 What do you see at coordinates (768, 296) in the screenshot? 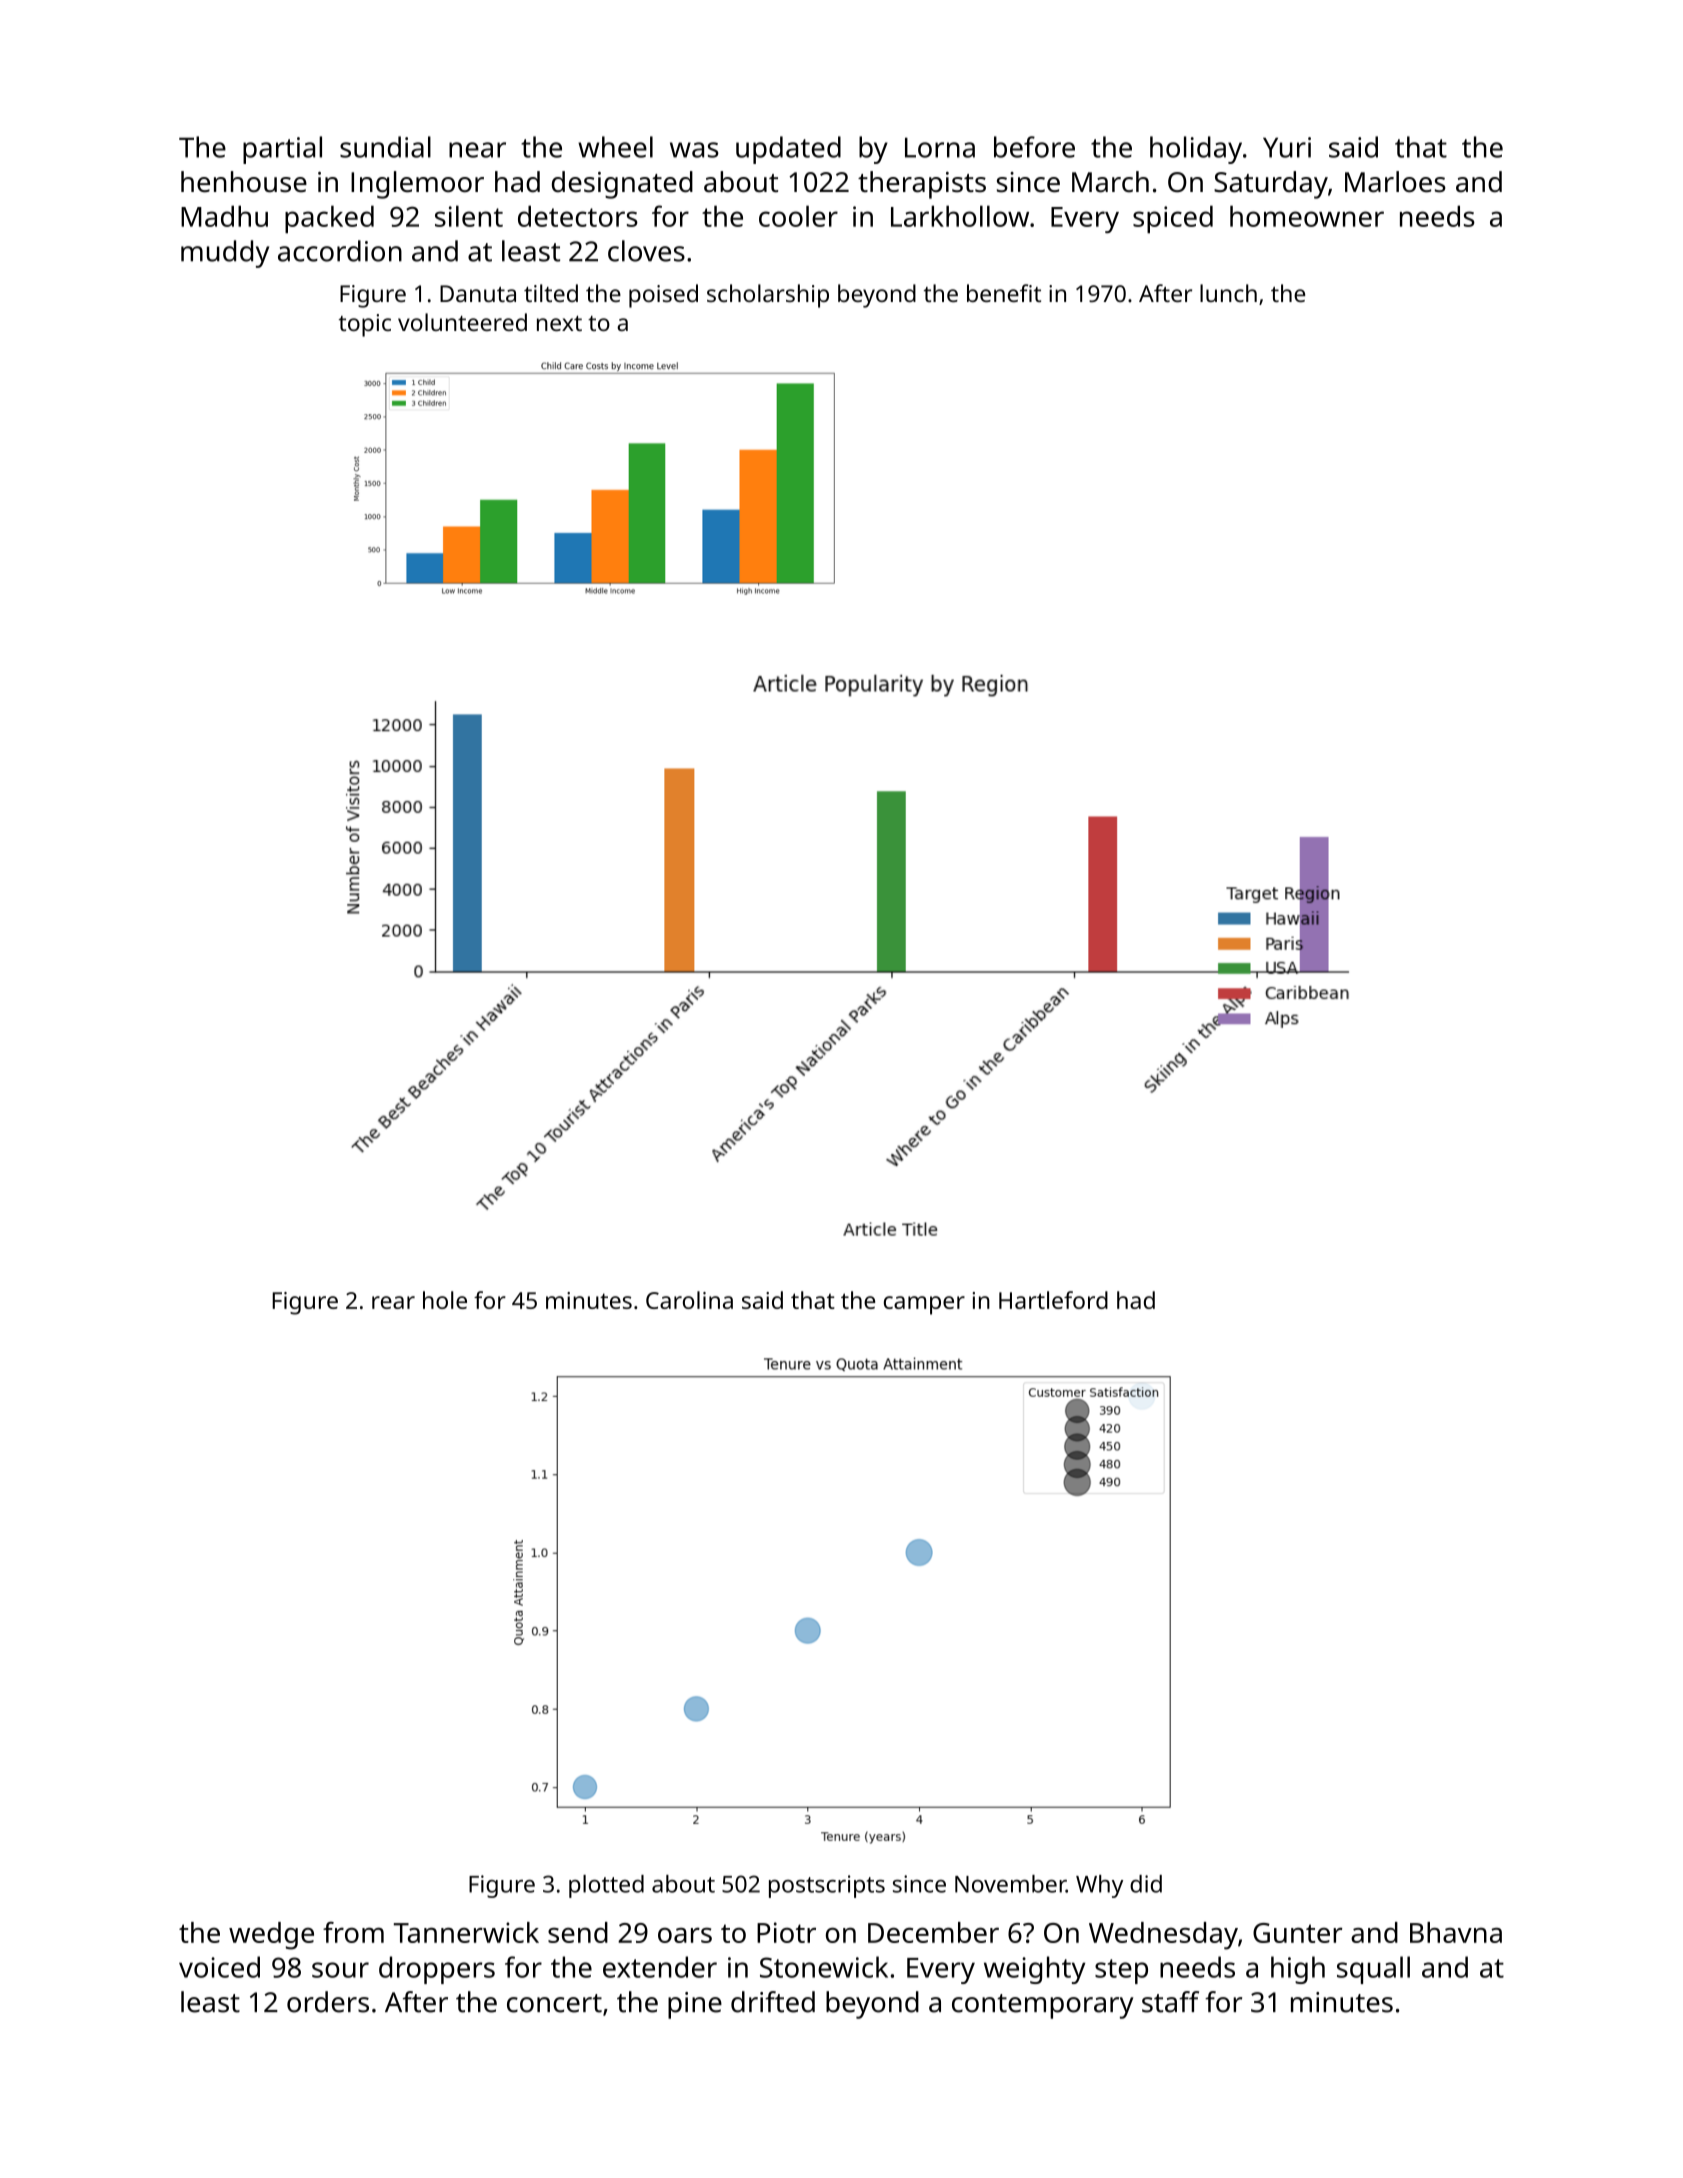
I see `scholarship` at bounding box center [768, 296].
